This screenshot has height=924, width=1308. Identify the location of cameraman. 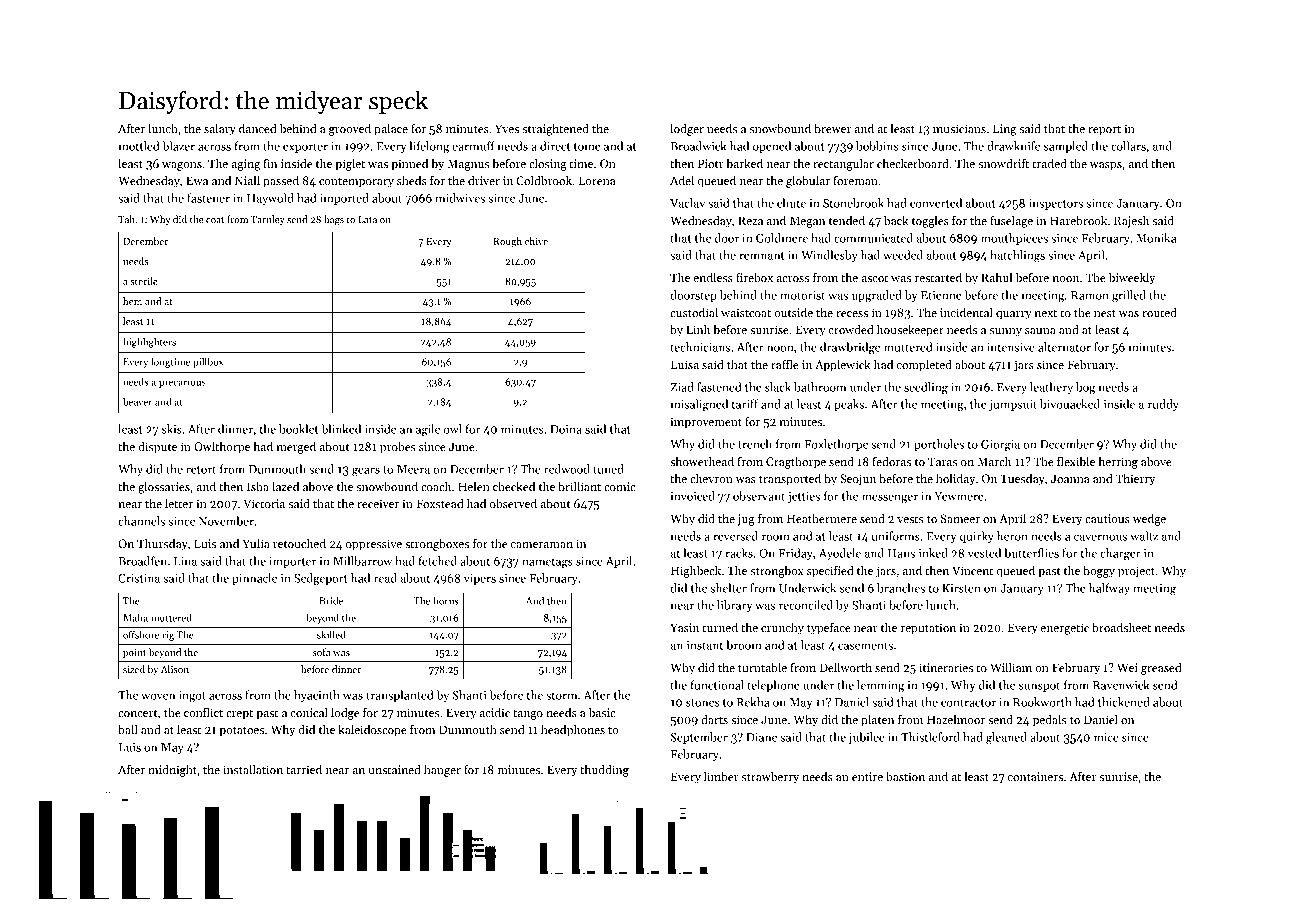
(542, 545).
